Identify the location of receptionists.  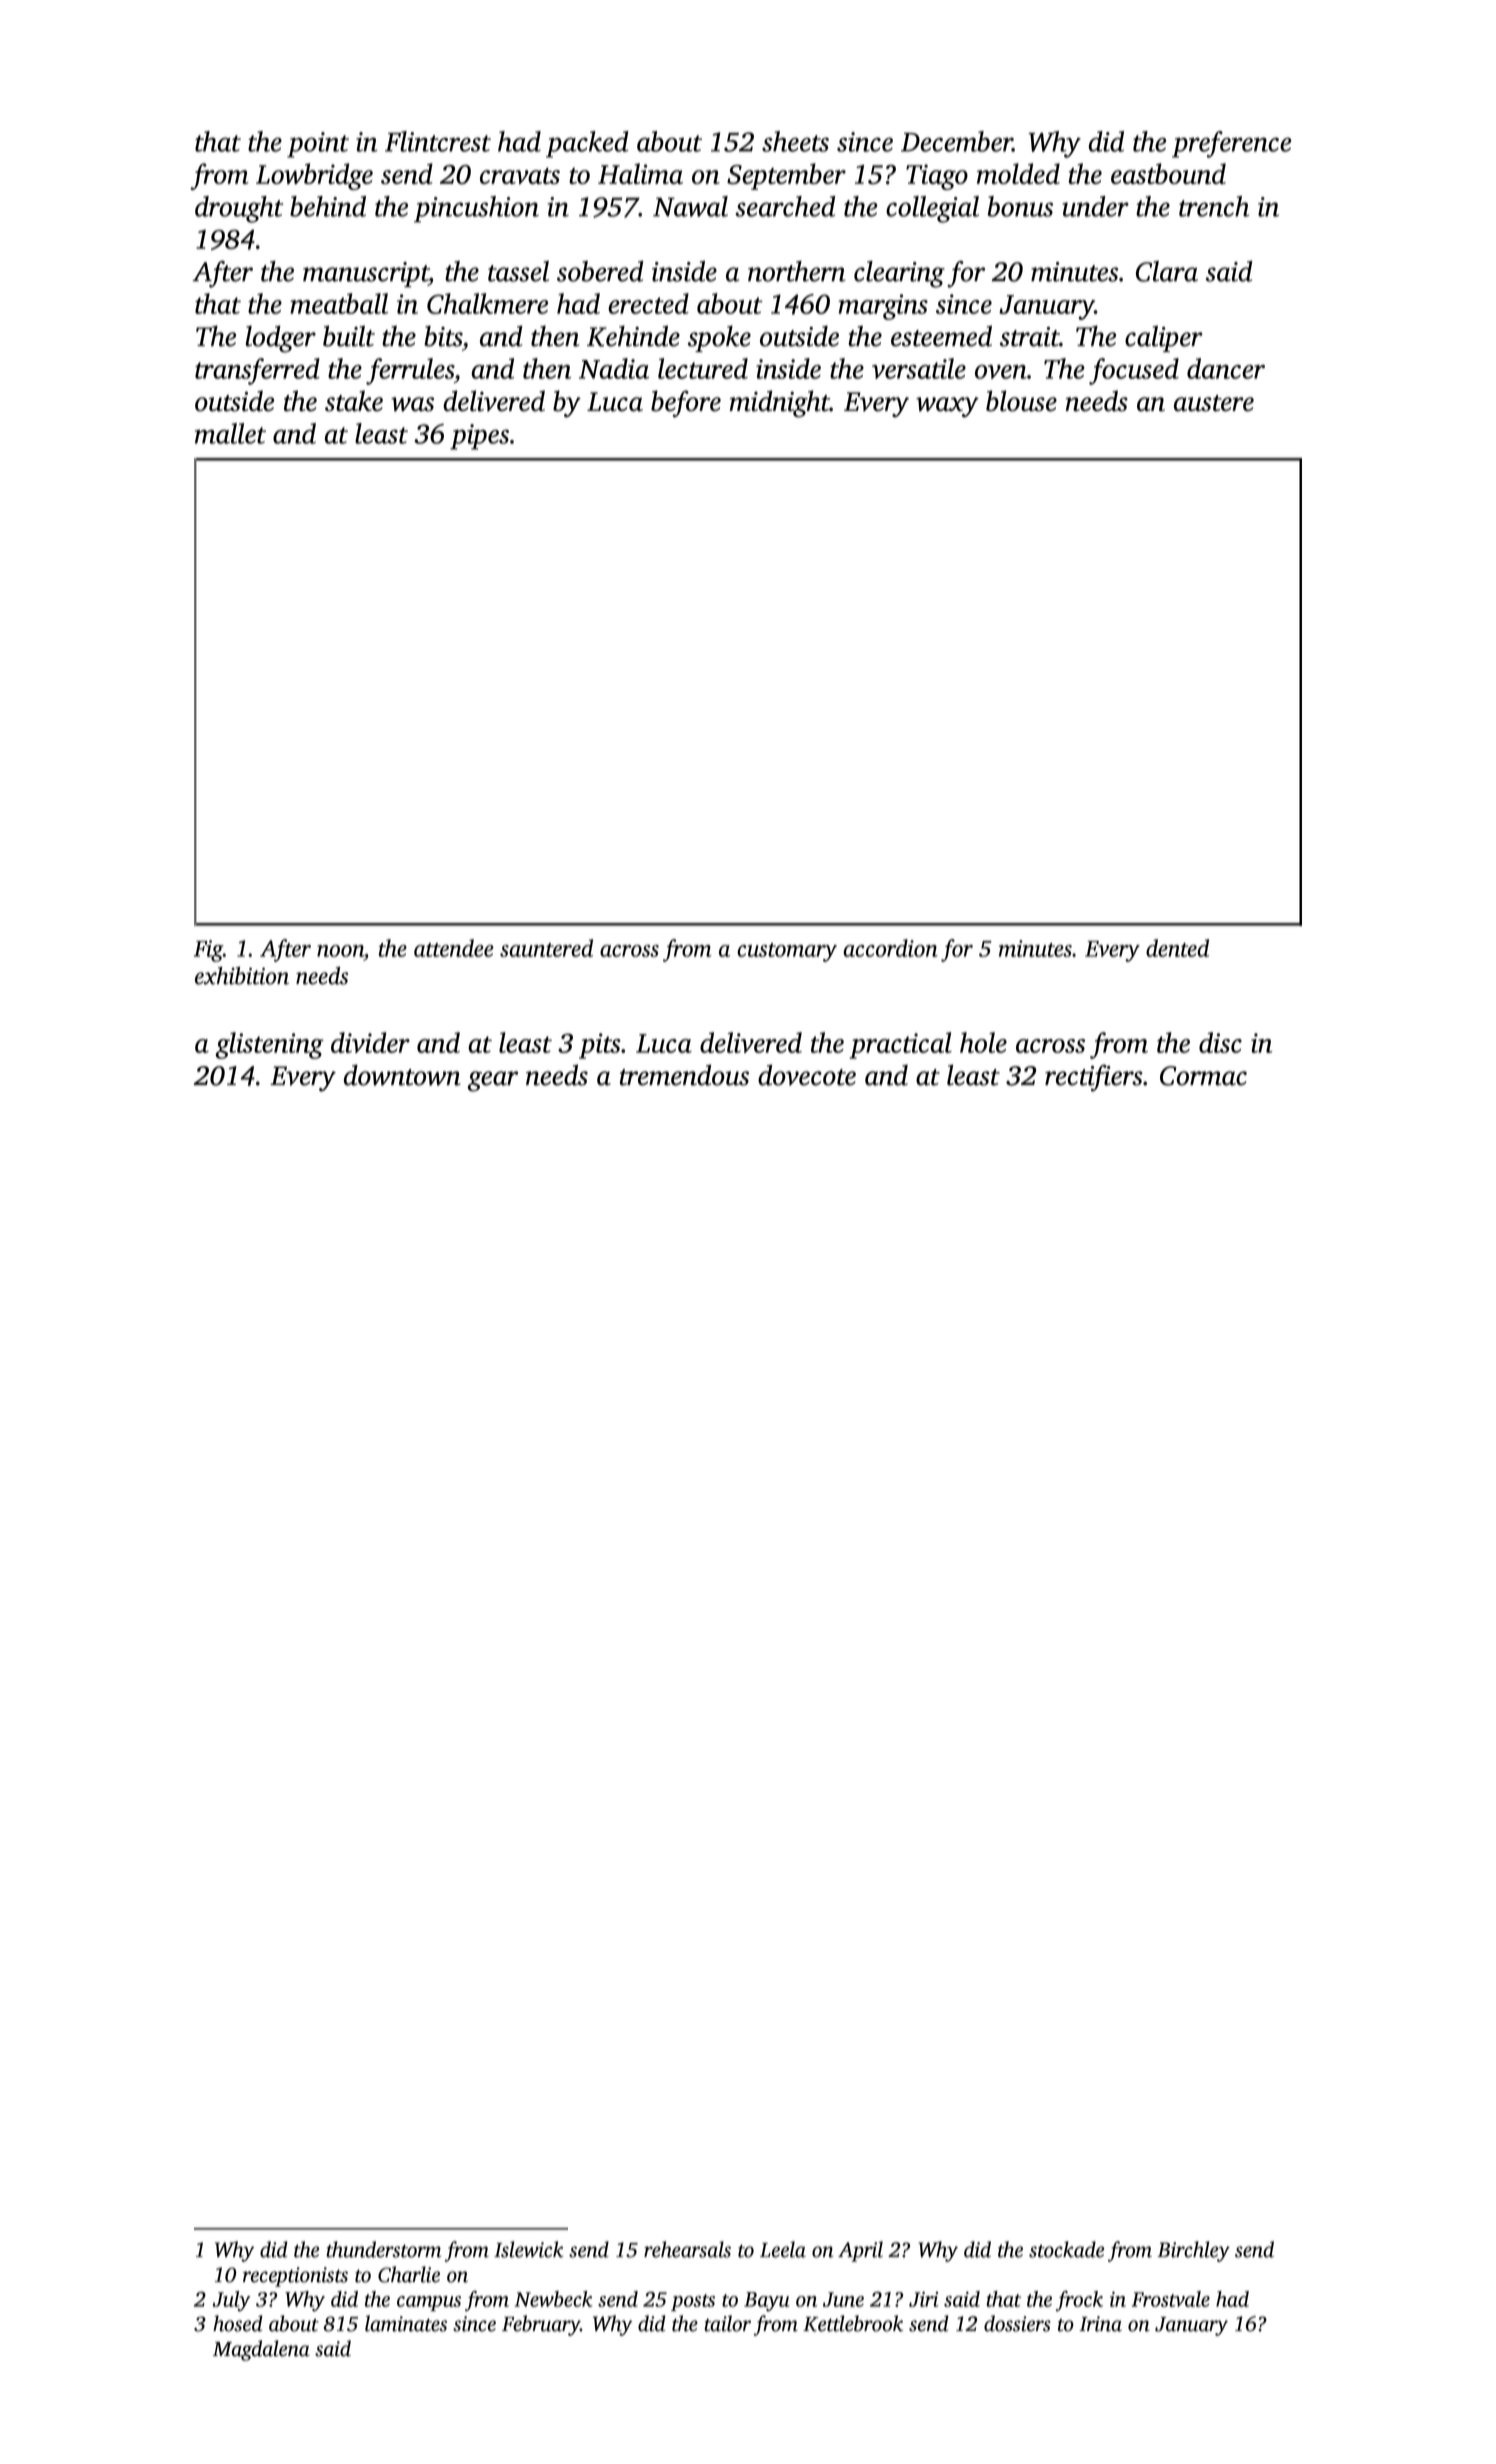
(295, 2277).
